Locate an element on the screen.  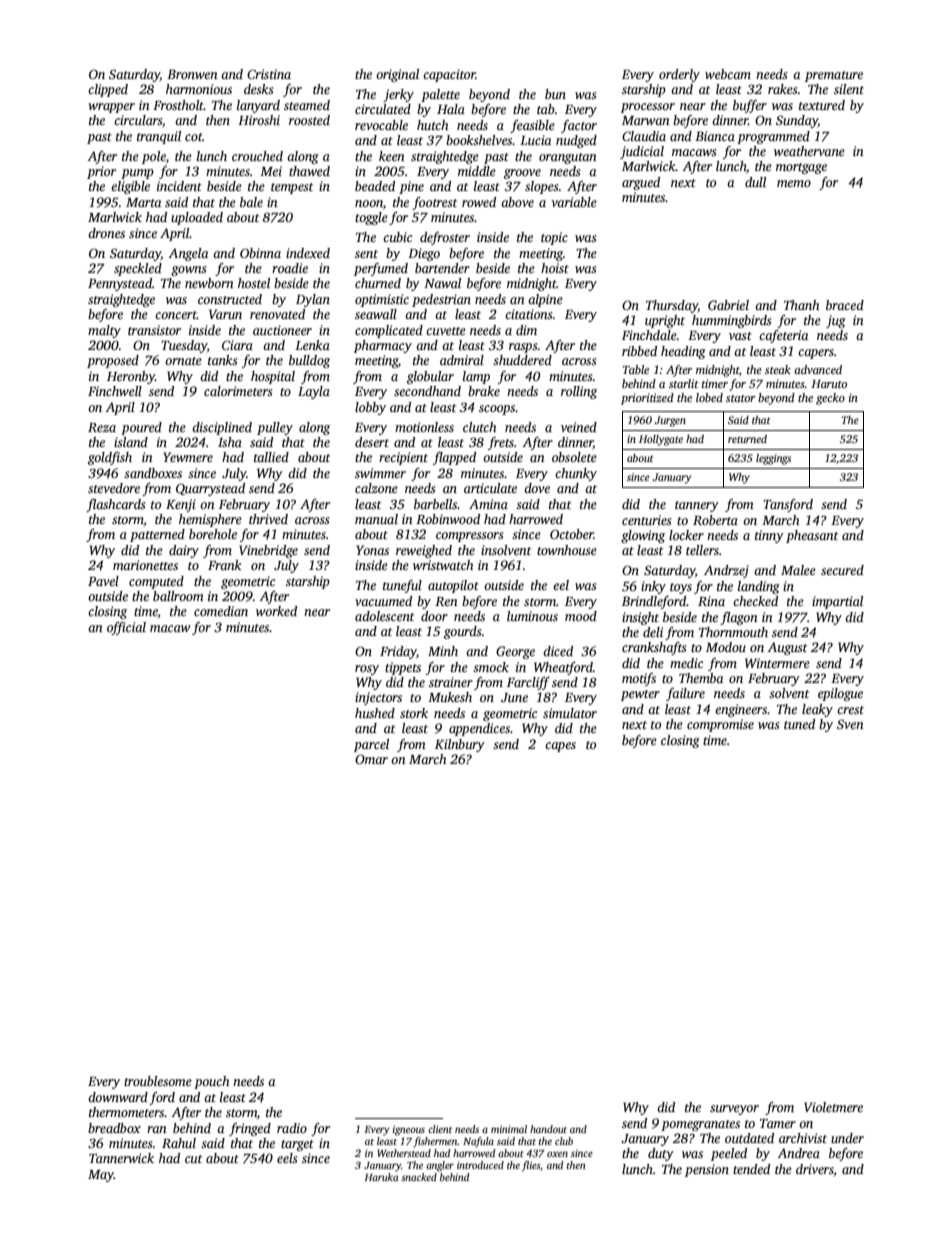
ornate is located at coordinates (183, 361).
